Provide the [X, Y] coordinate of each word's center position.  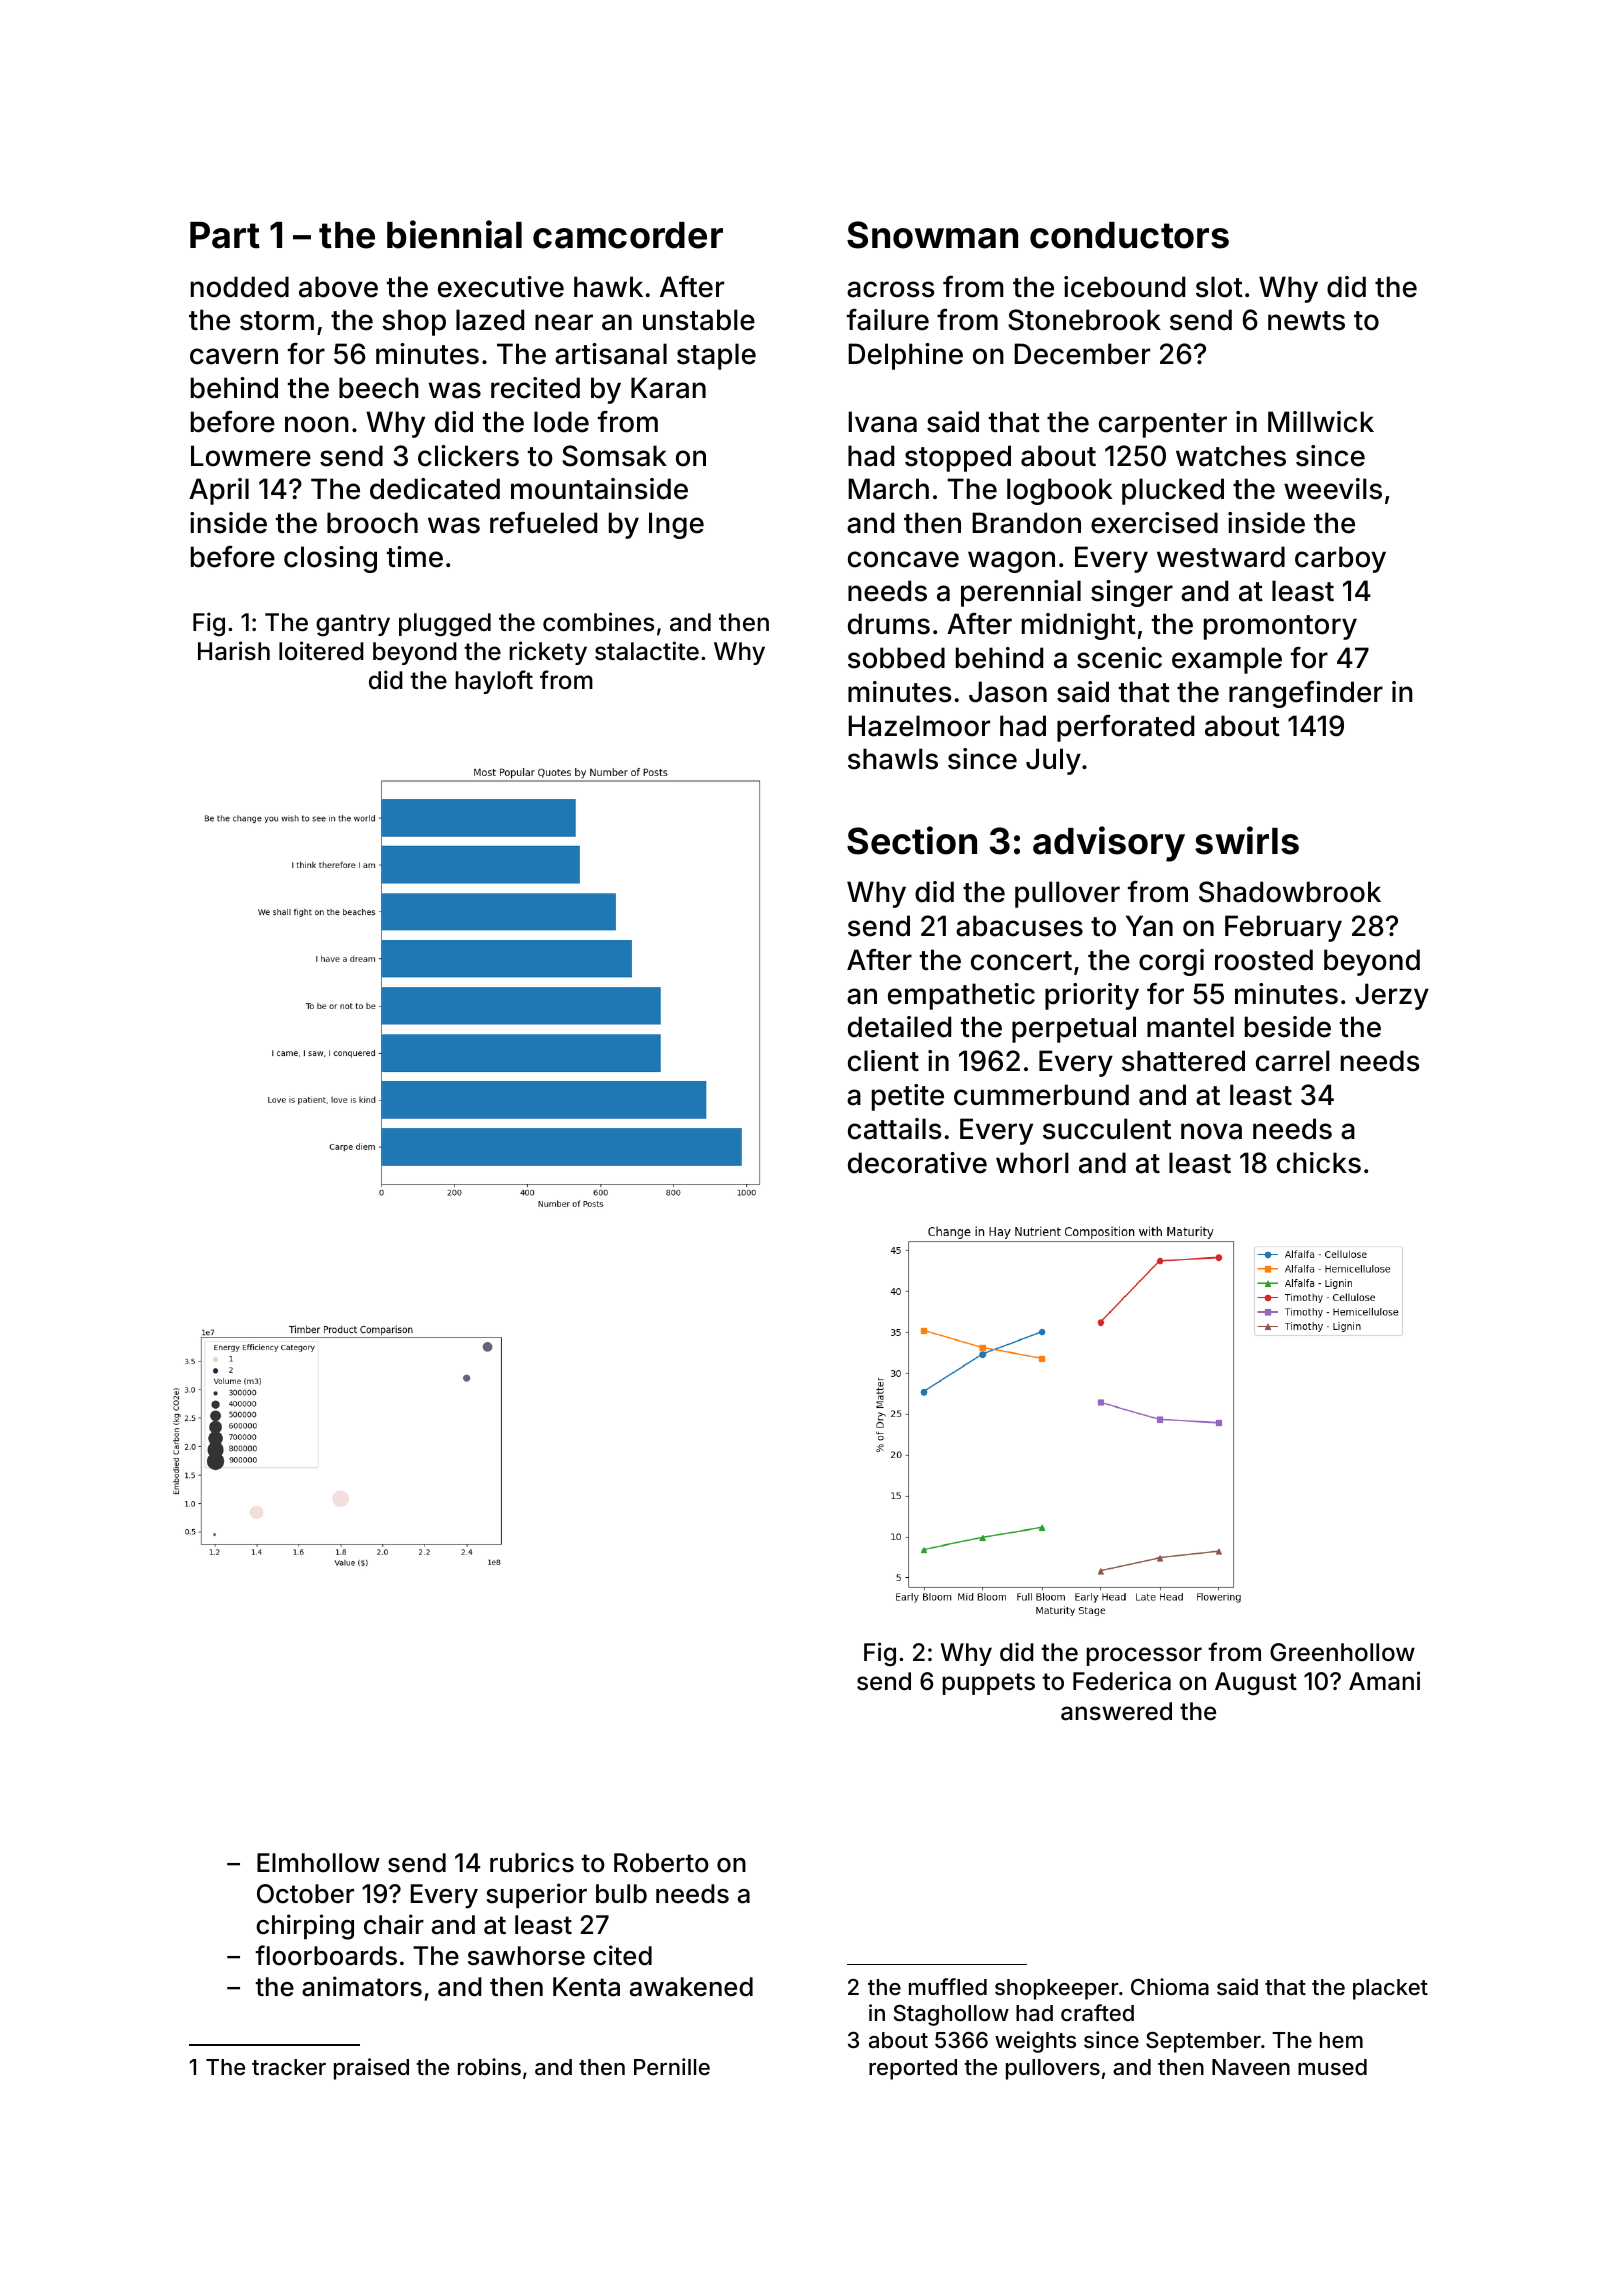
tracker [289, 2067]
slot [1219, 287]
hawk [608, 287]
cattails [895, 1129]
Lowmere [251, 456]
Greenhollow [1342, 1652]
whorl [1032, 1163]
